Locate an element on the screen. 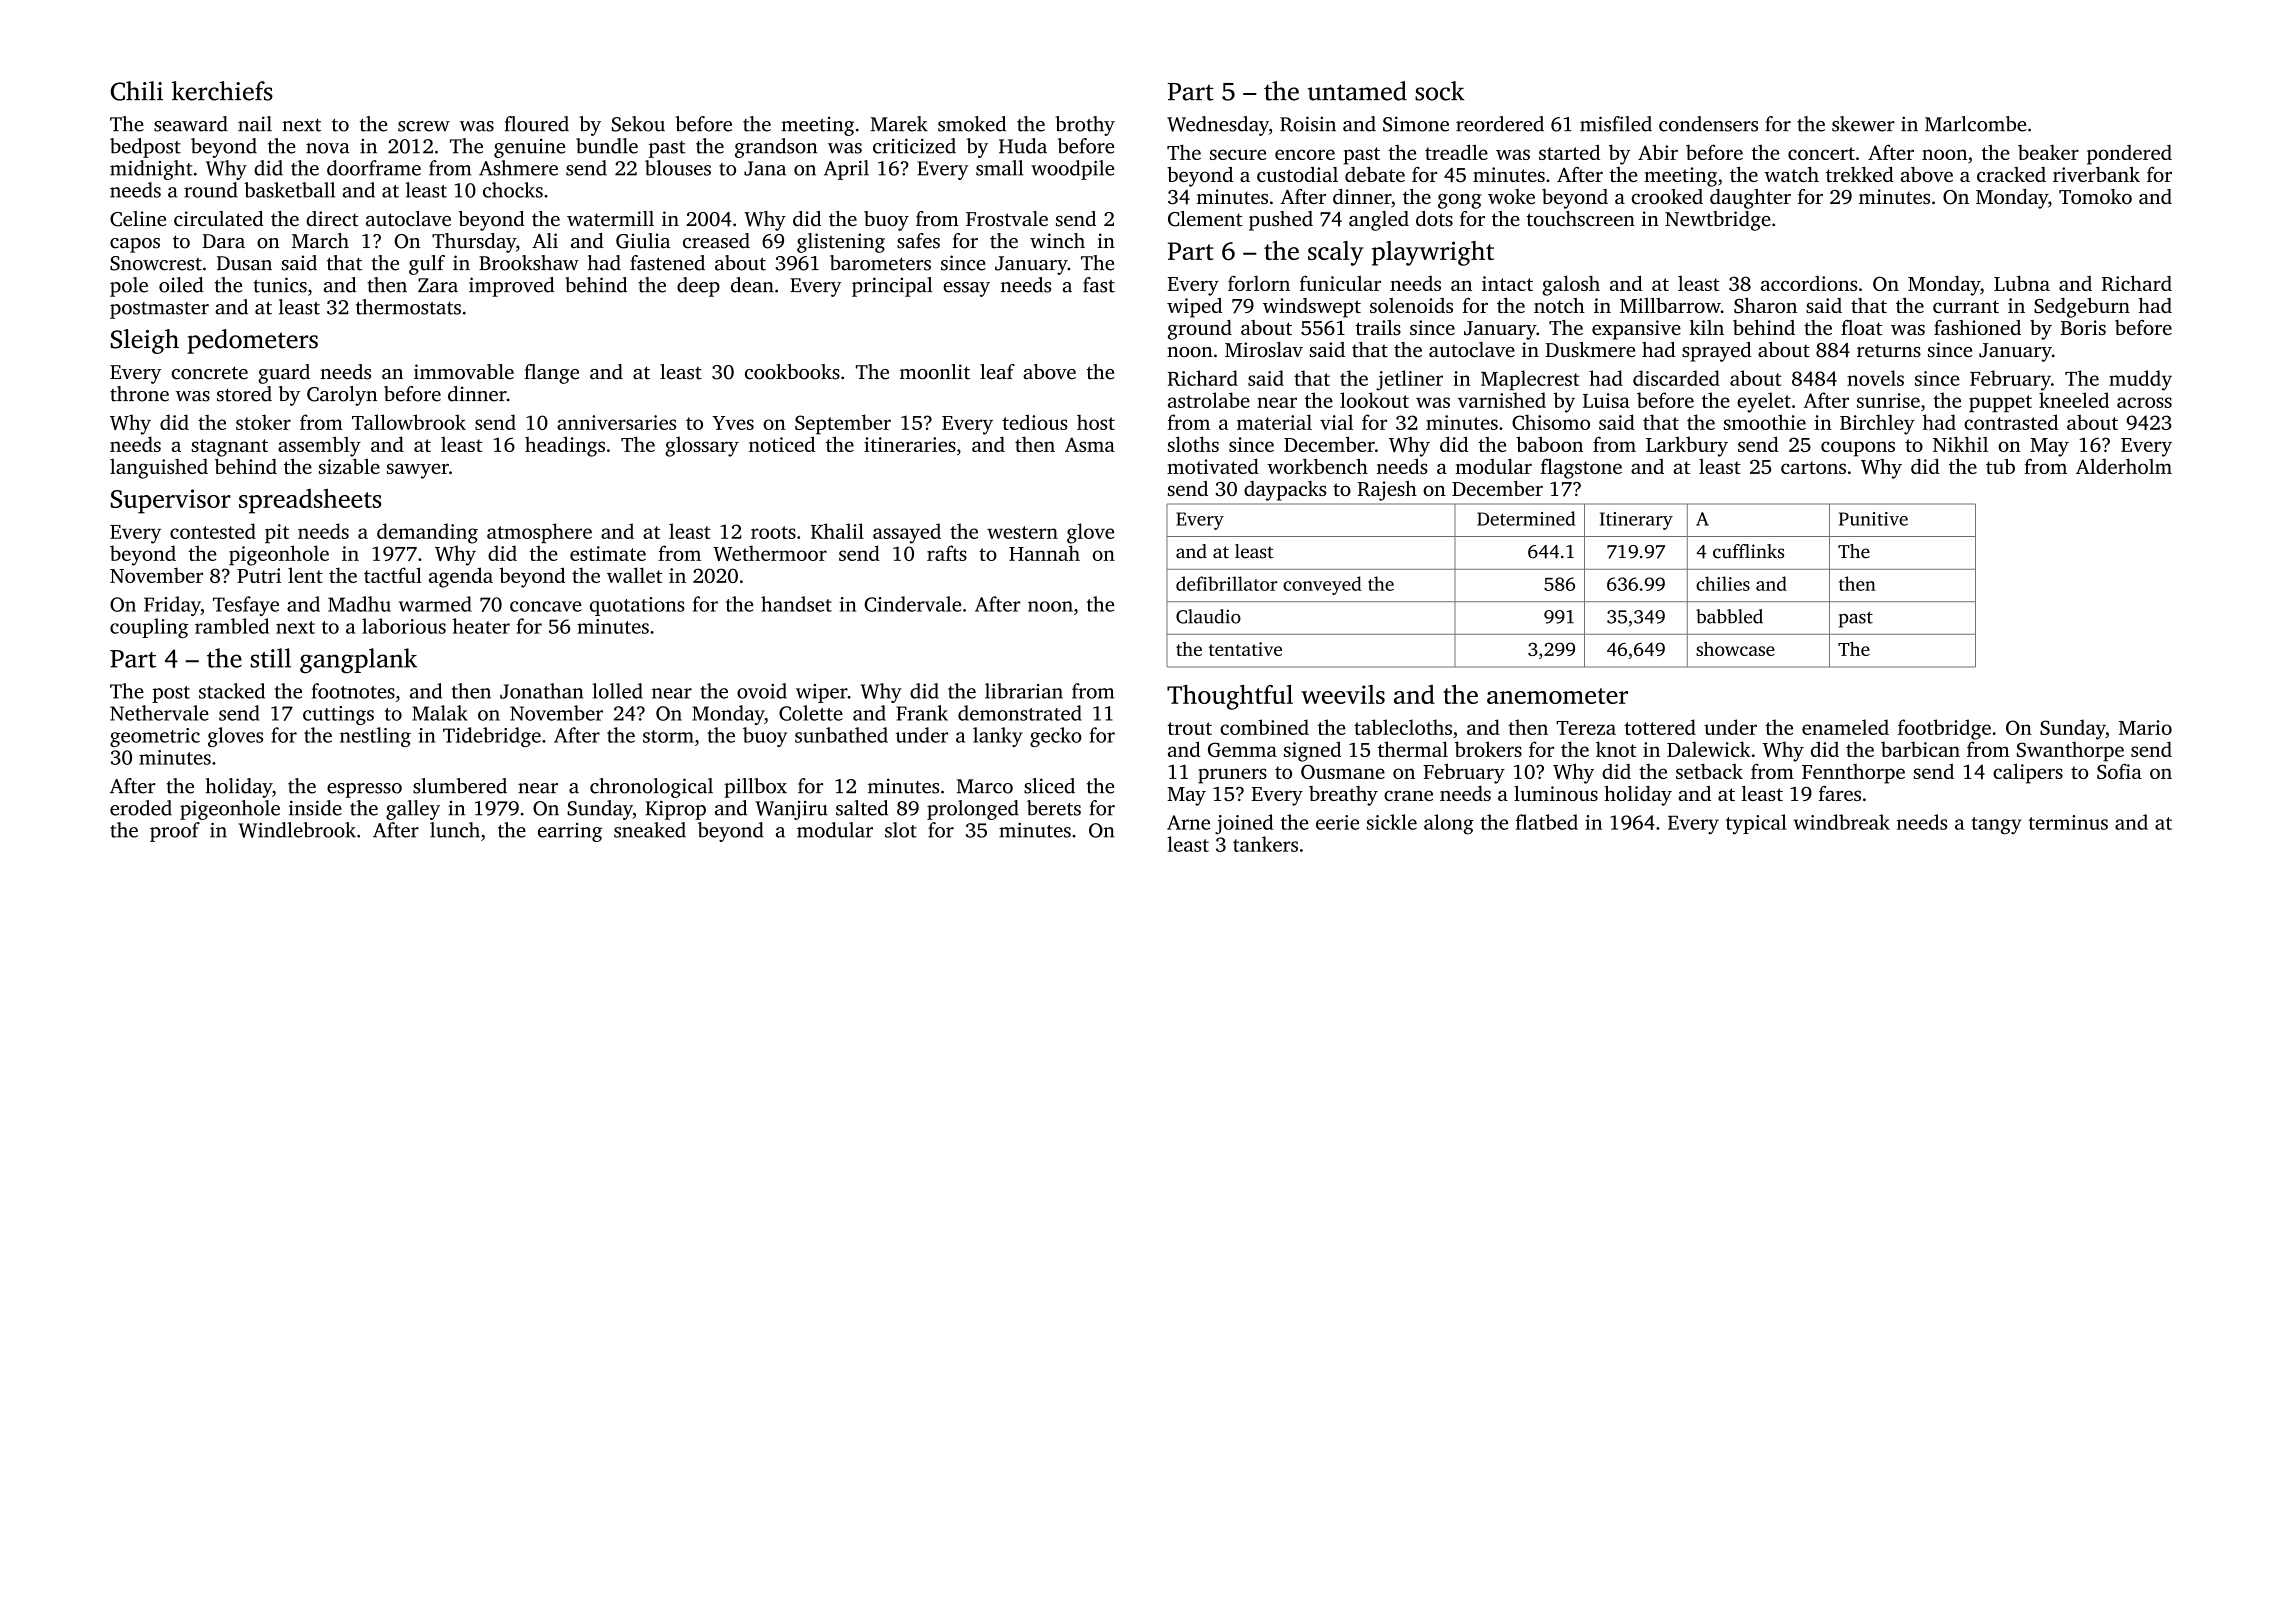  Boris is located at coordinates (2083, 327).
